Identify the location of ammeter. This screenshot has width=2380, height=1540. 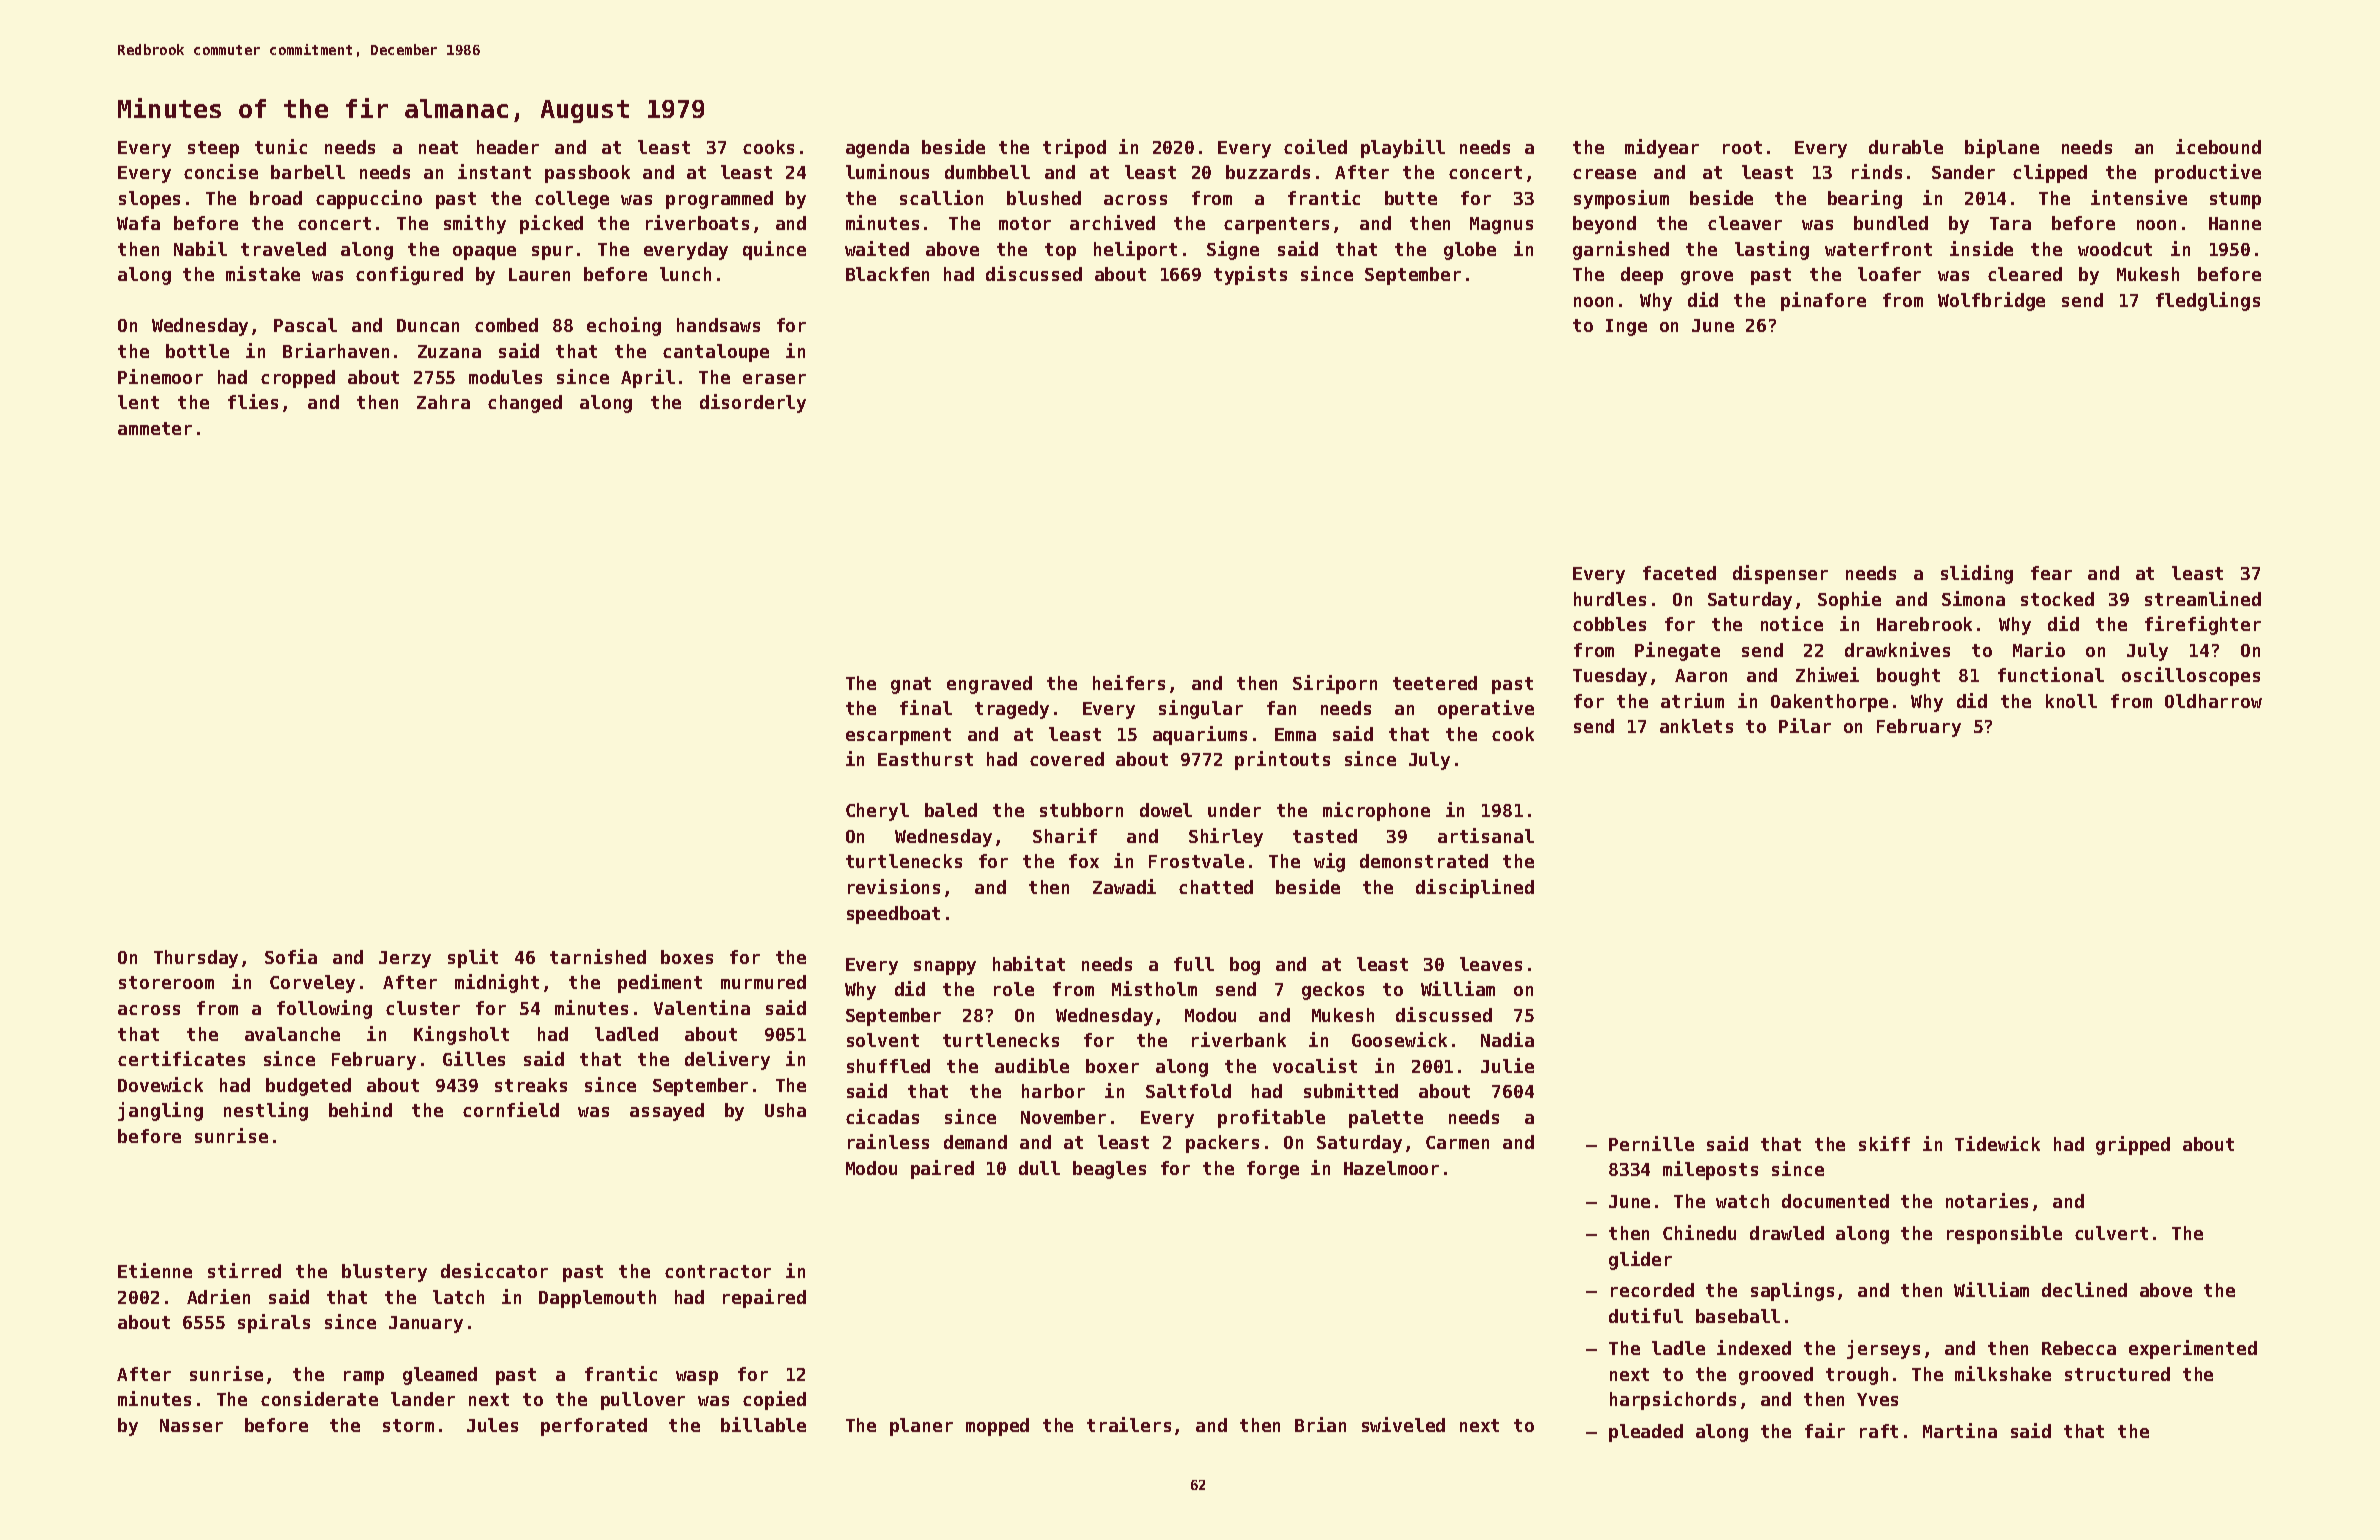
(155, 428).
